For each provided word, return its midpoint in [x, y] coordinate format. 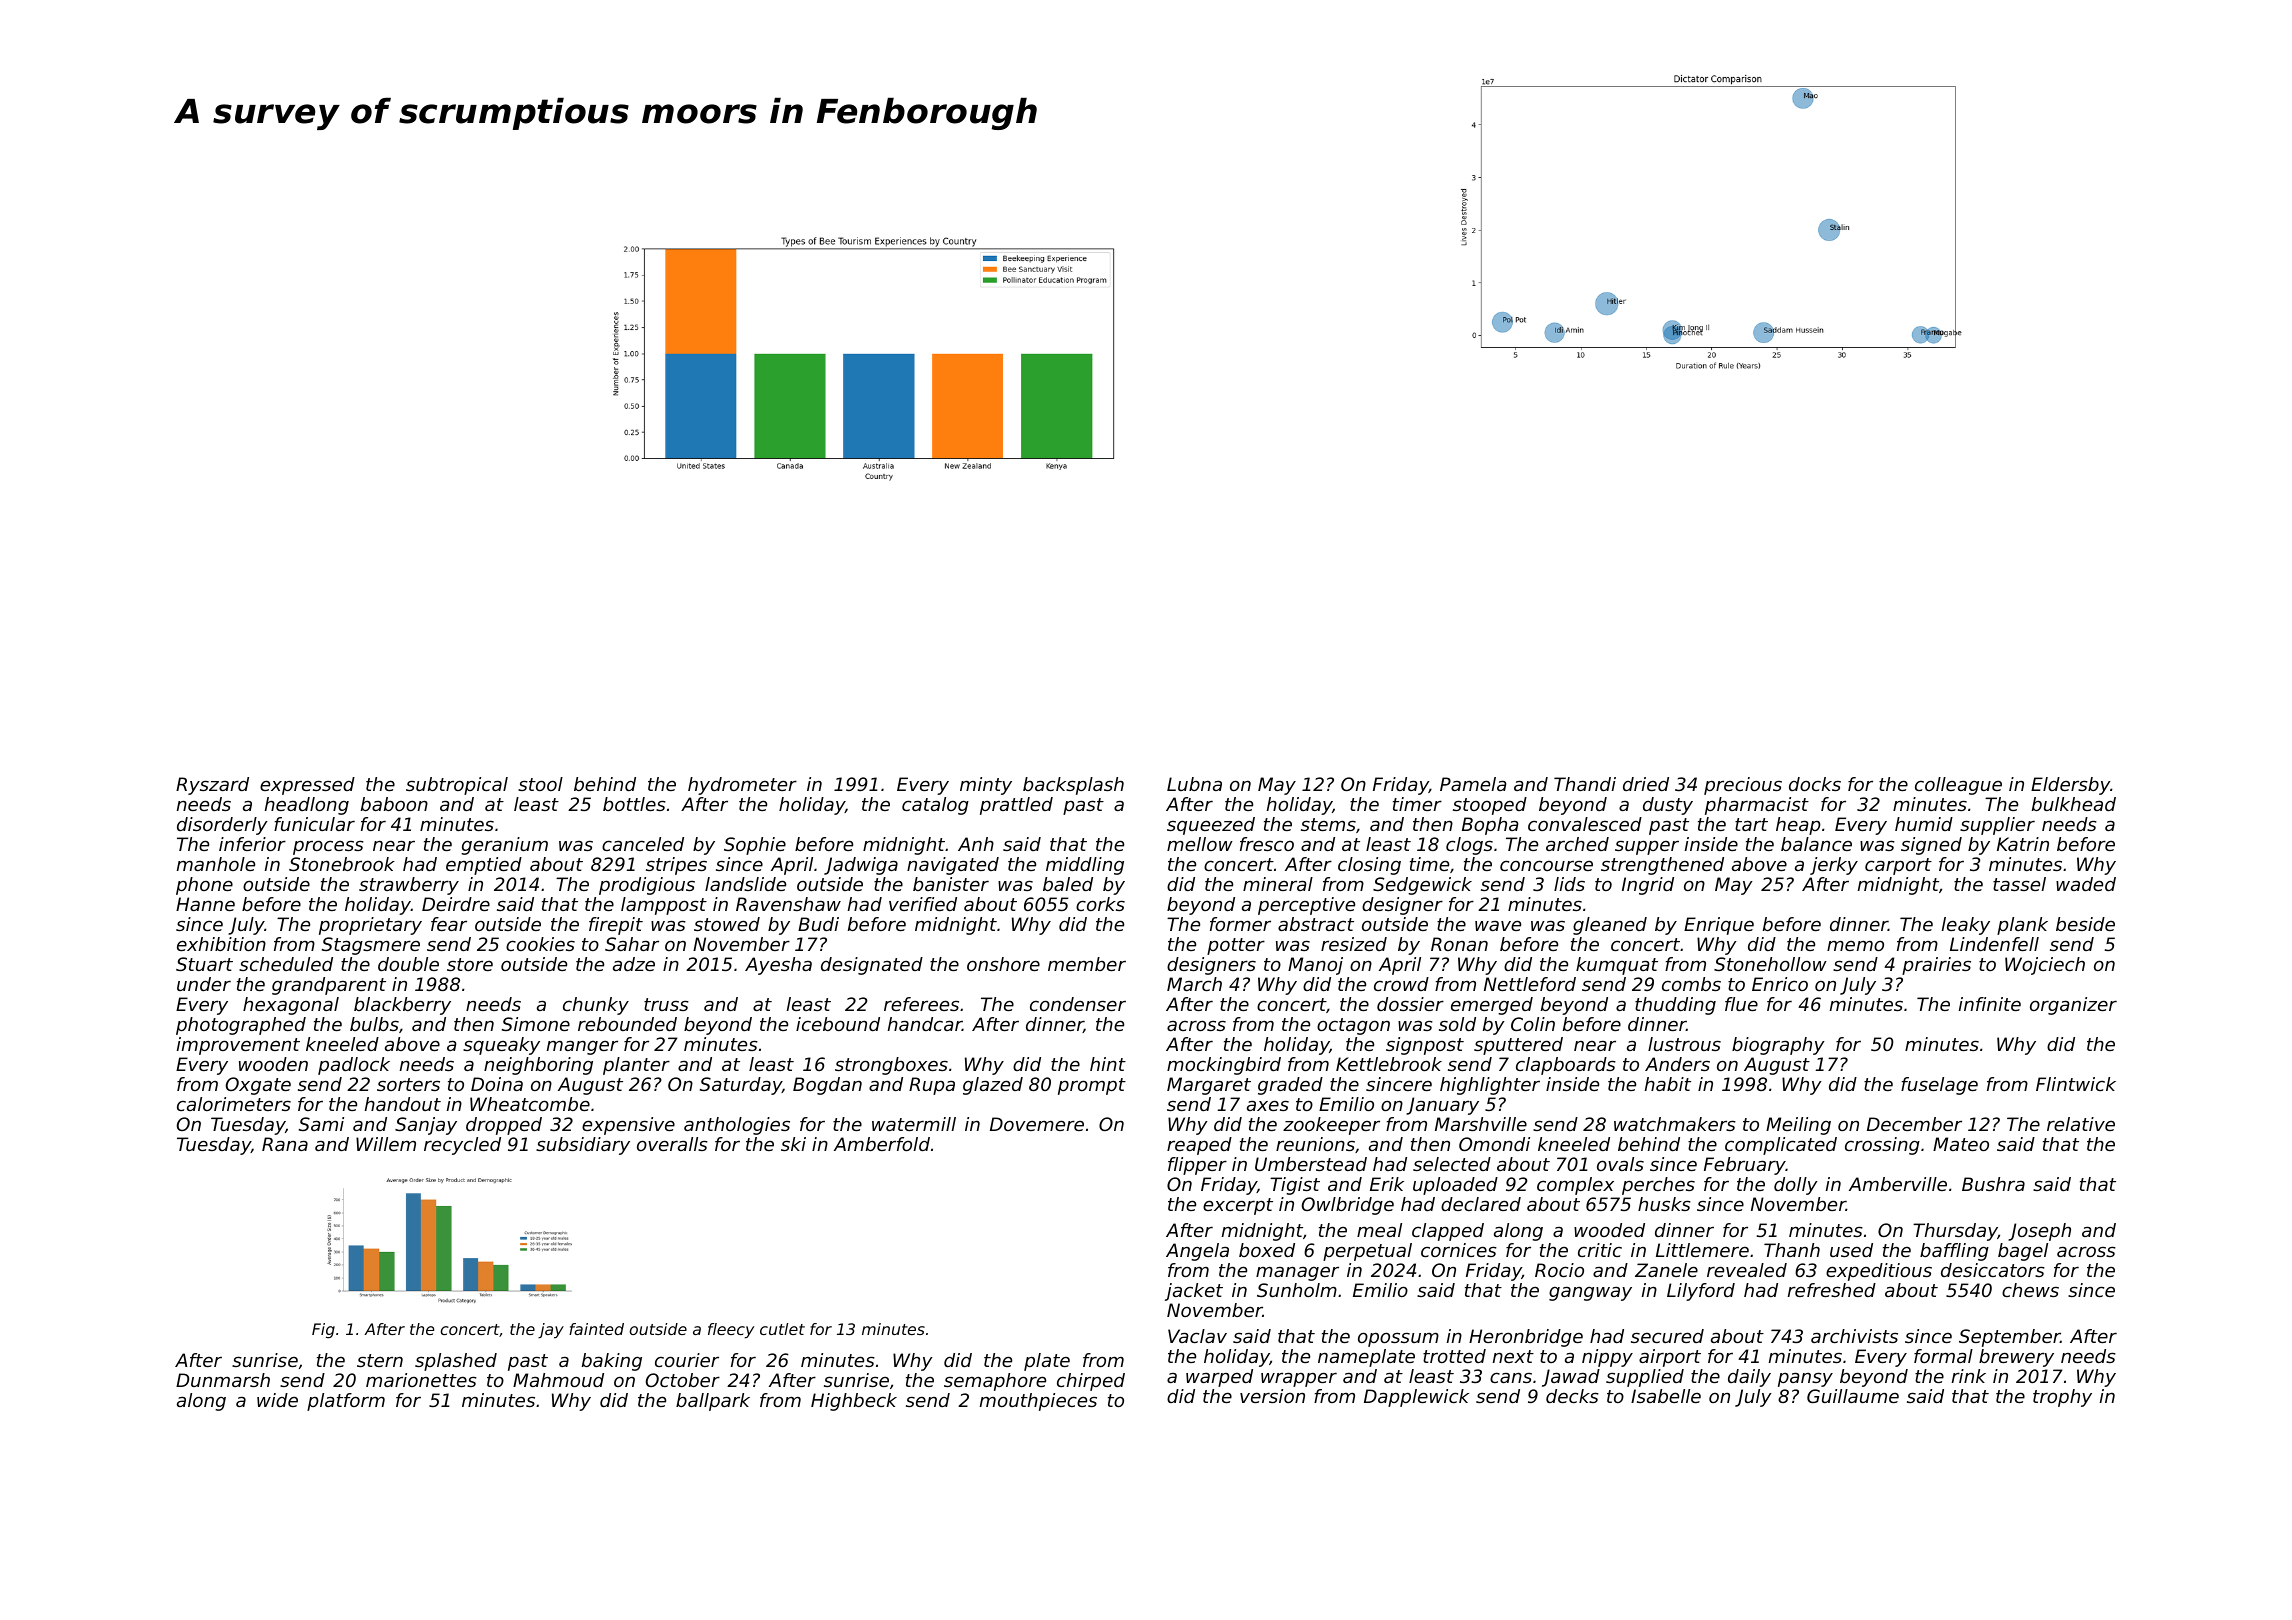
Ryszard [212, 786]
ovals [1620, 1164]
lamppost [664, 906]
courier [687, 1360]
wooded [1609, 1230]
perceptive [1306, 906]
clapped [1448, 1232]
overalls [672, 1144]
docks [1815, 784]
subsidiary [583, 1146]
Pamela [1473, 784]
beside [2085, 924]
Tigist [1295, 1186]
